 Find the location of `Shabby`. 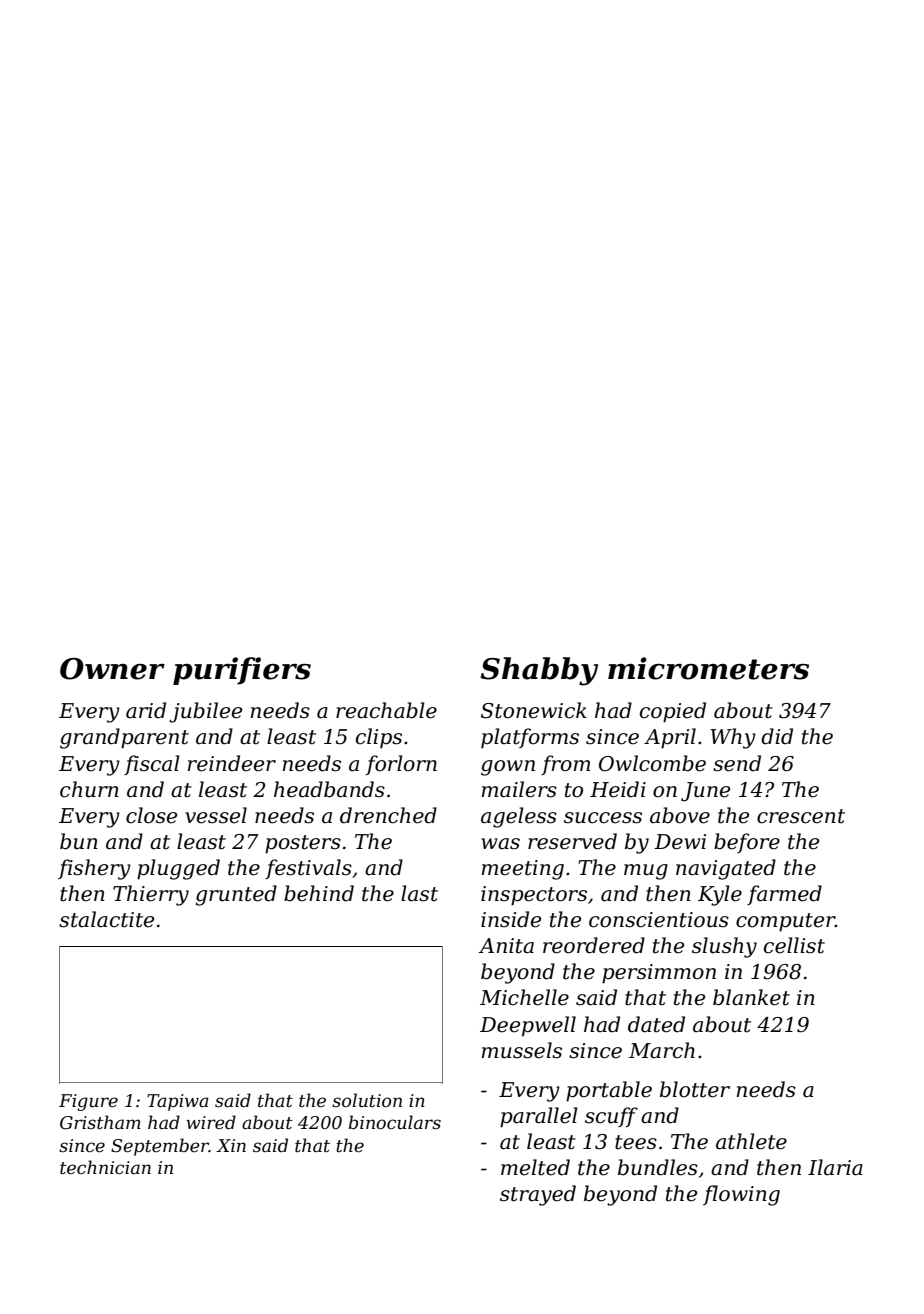

Shabby is located at coordinates (539, 671).
